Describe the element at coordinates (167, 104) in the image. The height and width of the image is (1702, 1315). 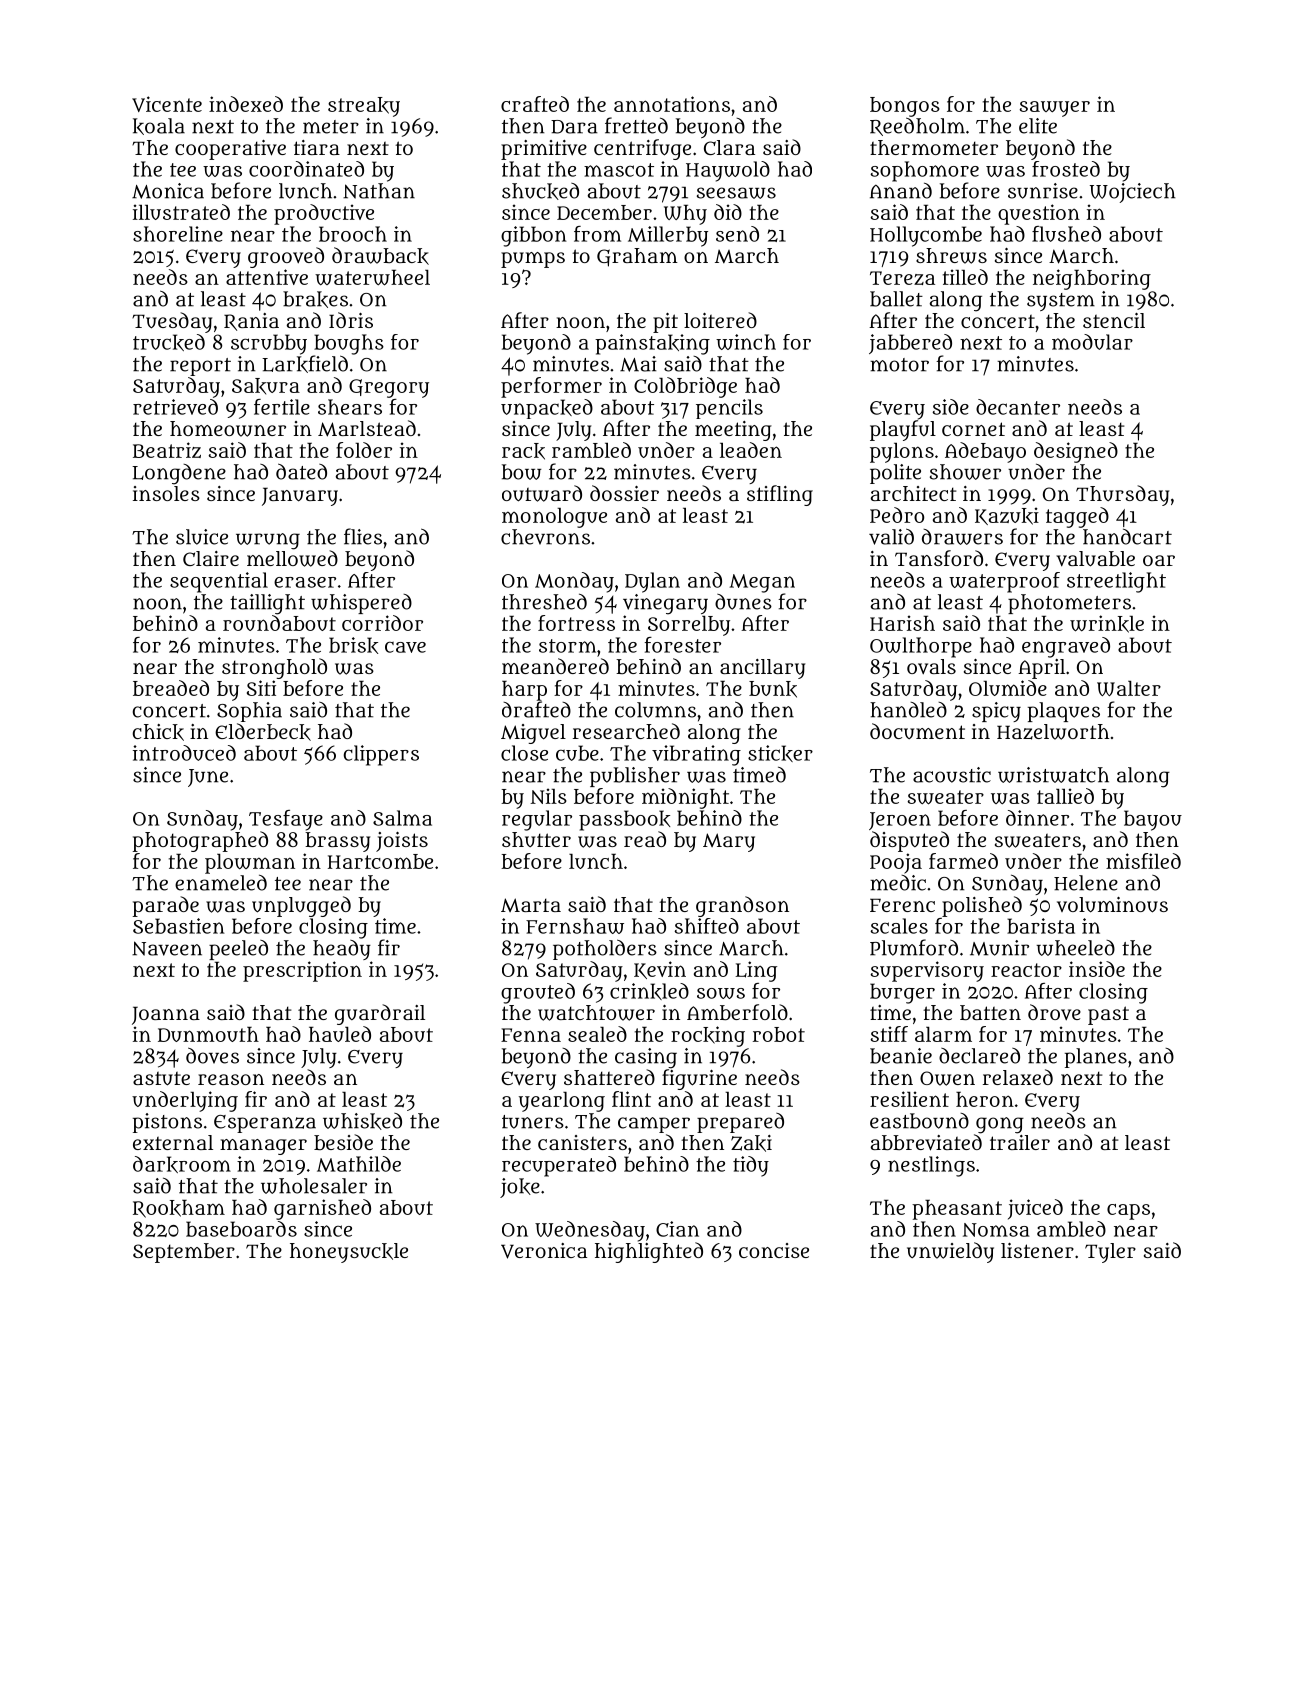
I see `Vicente` at that location.
